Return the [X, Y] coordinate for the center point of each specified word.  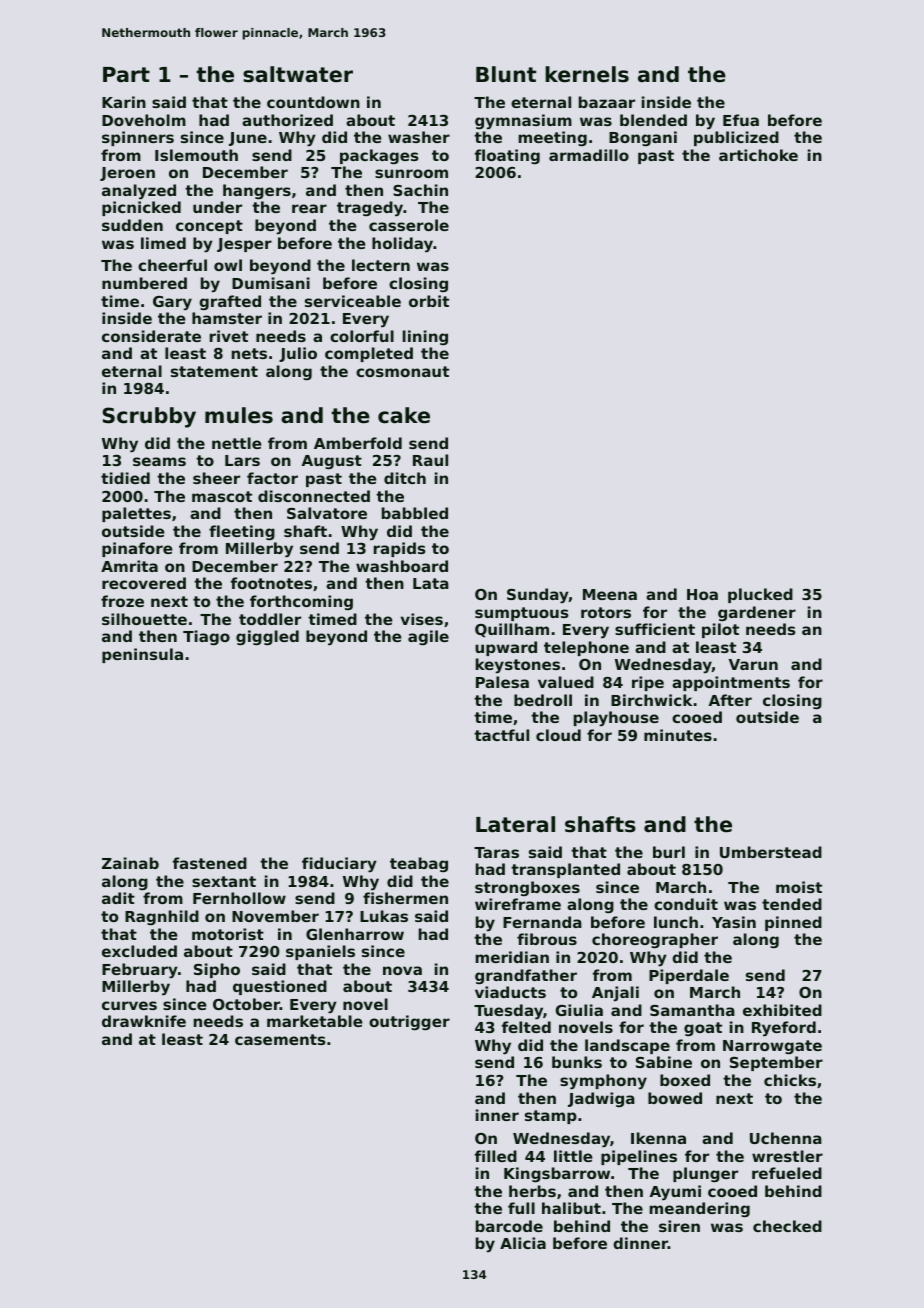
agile [428, 637]
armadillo [589, 155]
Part [126, 75]
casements [280, 1039]
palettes [136, 514]
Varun [753, 664]
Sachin [420, 190]
